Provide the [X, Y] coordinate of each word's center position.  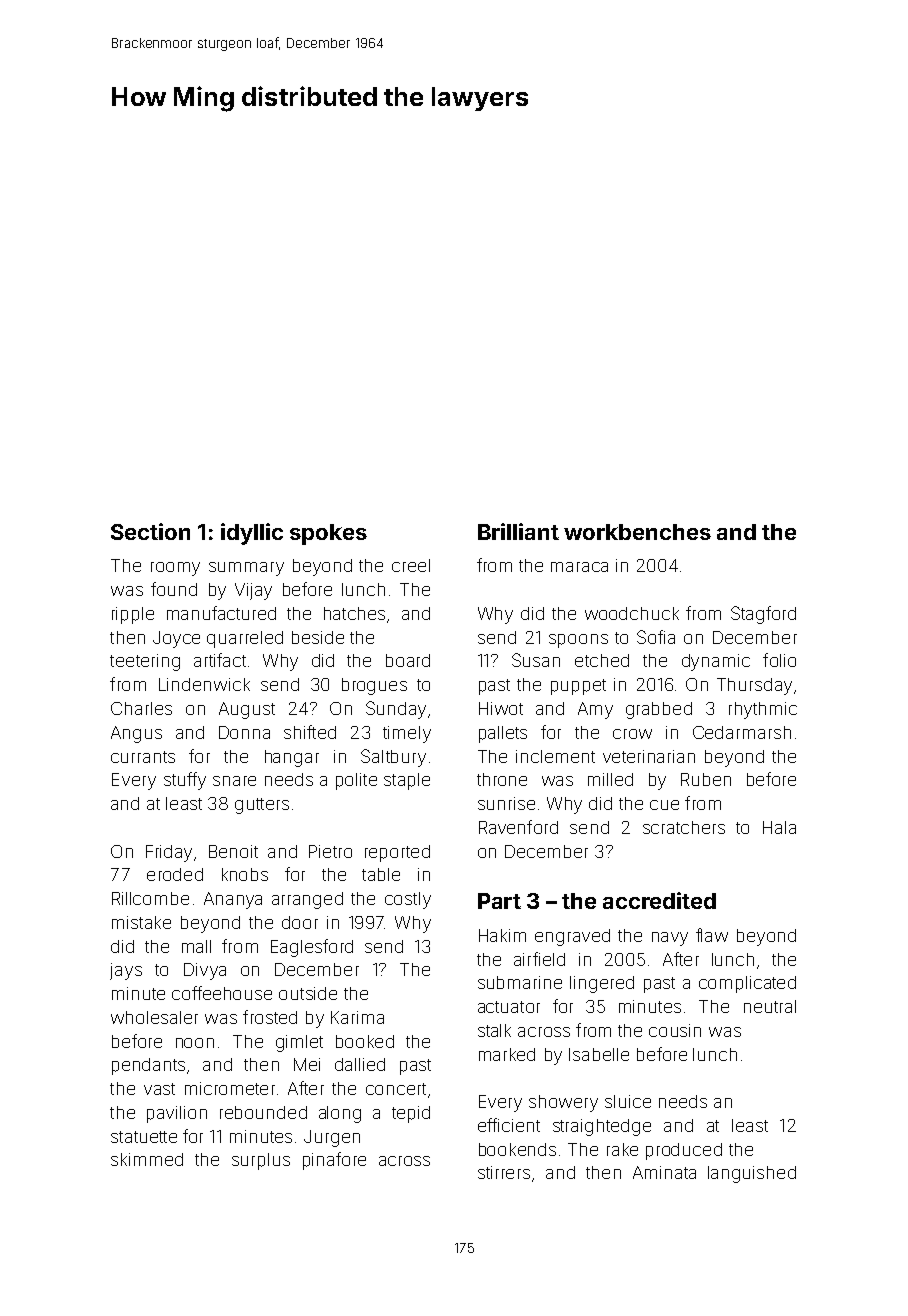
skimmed [147, 1159]
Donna [244, 732]
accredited [659, 900]
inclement [555, 756]
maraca [579, 567]
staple [407, 781]
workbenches [637, 532]
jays [126, 971]
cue [664, 805]
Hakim [502, 935]
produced [684, 1151]
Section [150, 531]
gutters [262, 806]
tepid [411, 1114]
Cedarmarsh [742, 732]
